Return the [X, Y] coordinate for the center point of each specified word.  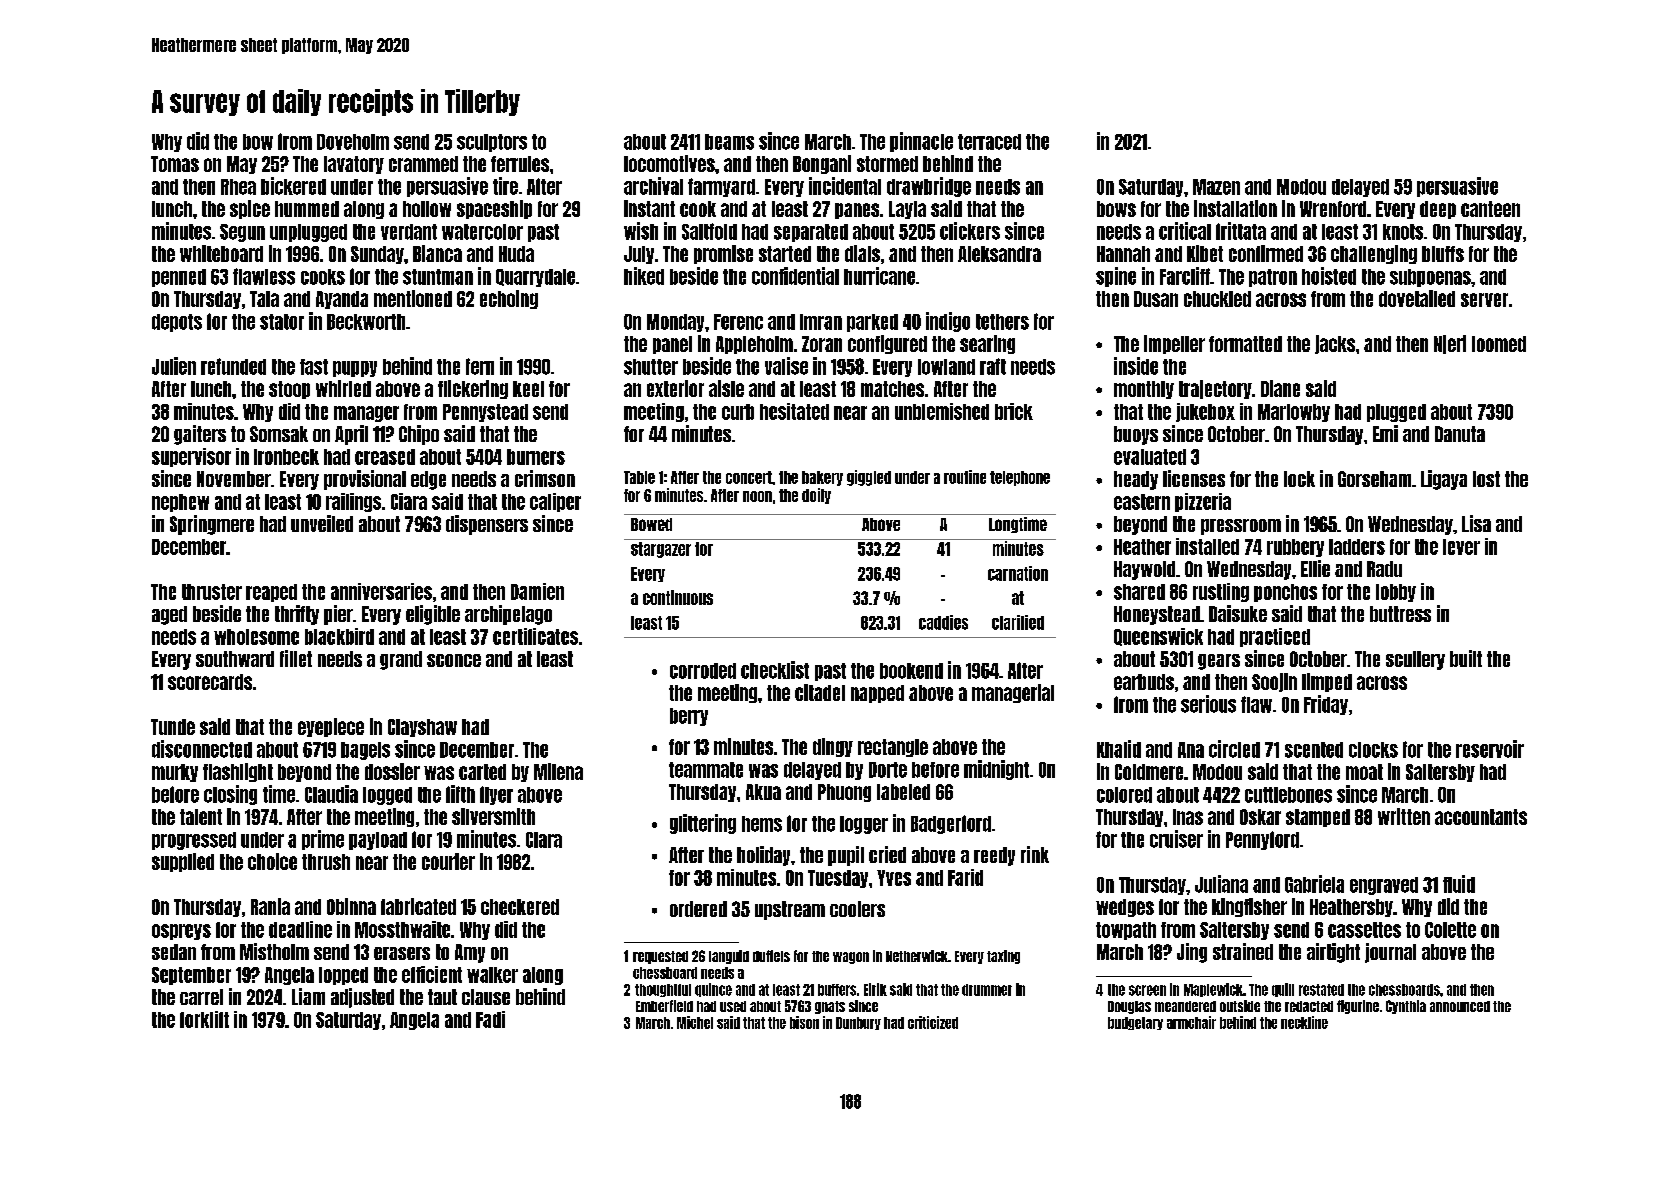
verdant [409, 232]
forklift [204, 1019]
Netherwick [917, 956]
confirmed [1266, 253]
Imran [821, 322]
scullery [1415, 660]
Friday [1326, 705]
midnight [996, 770]
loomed [1499, 344]
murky [175, 773]
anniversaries [381, 591]
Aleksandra [999, 254]
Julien [174, 366]
